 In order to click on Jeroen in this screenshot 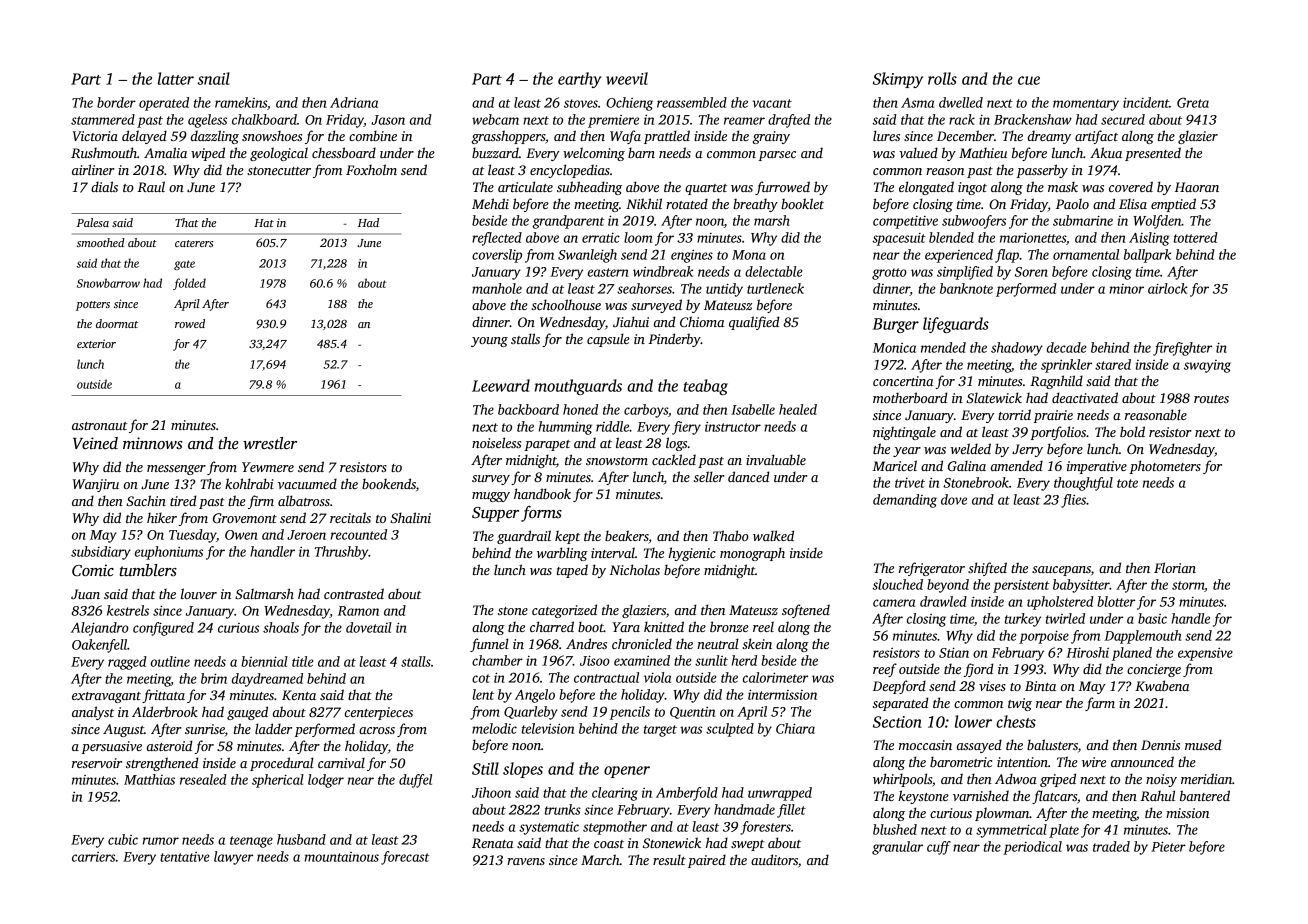, I will do `click(306, 535)`.
